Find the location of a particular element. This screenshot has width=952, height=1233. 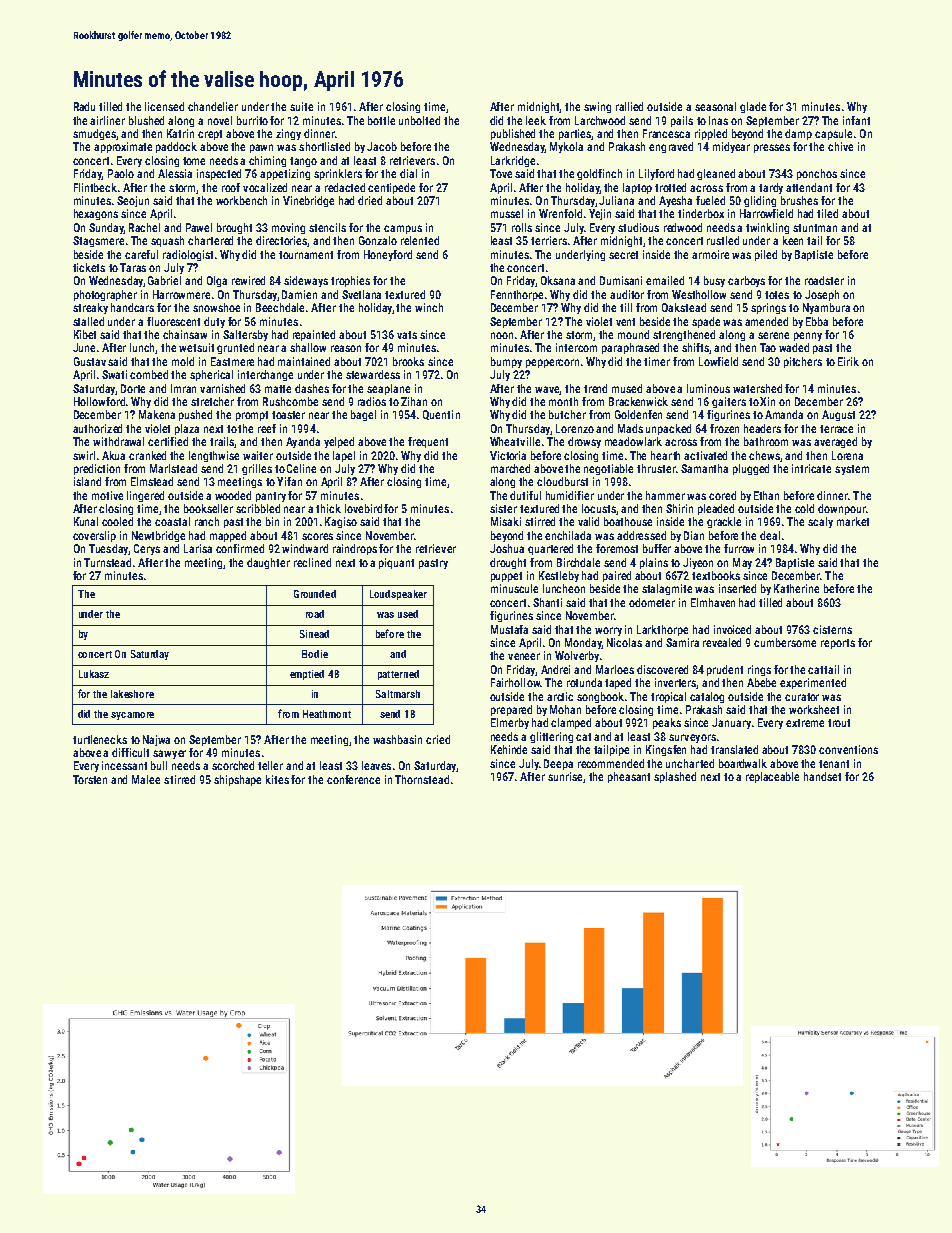

Katherine is located at coordinates (796, 588).
